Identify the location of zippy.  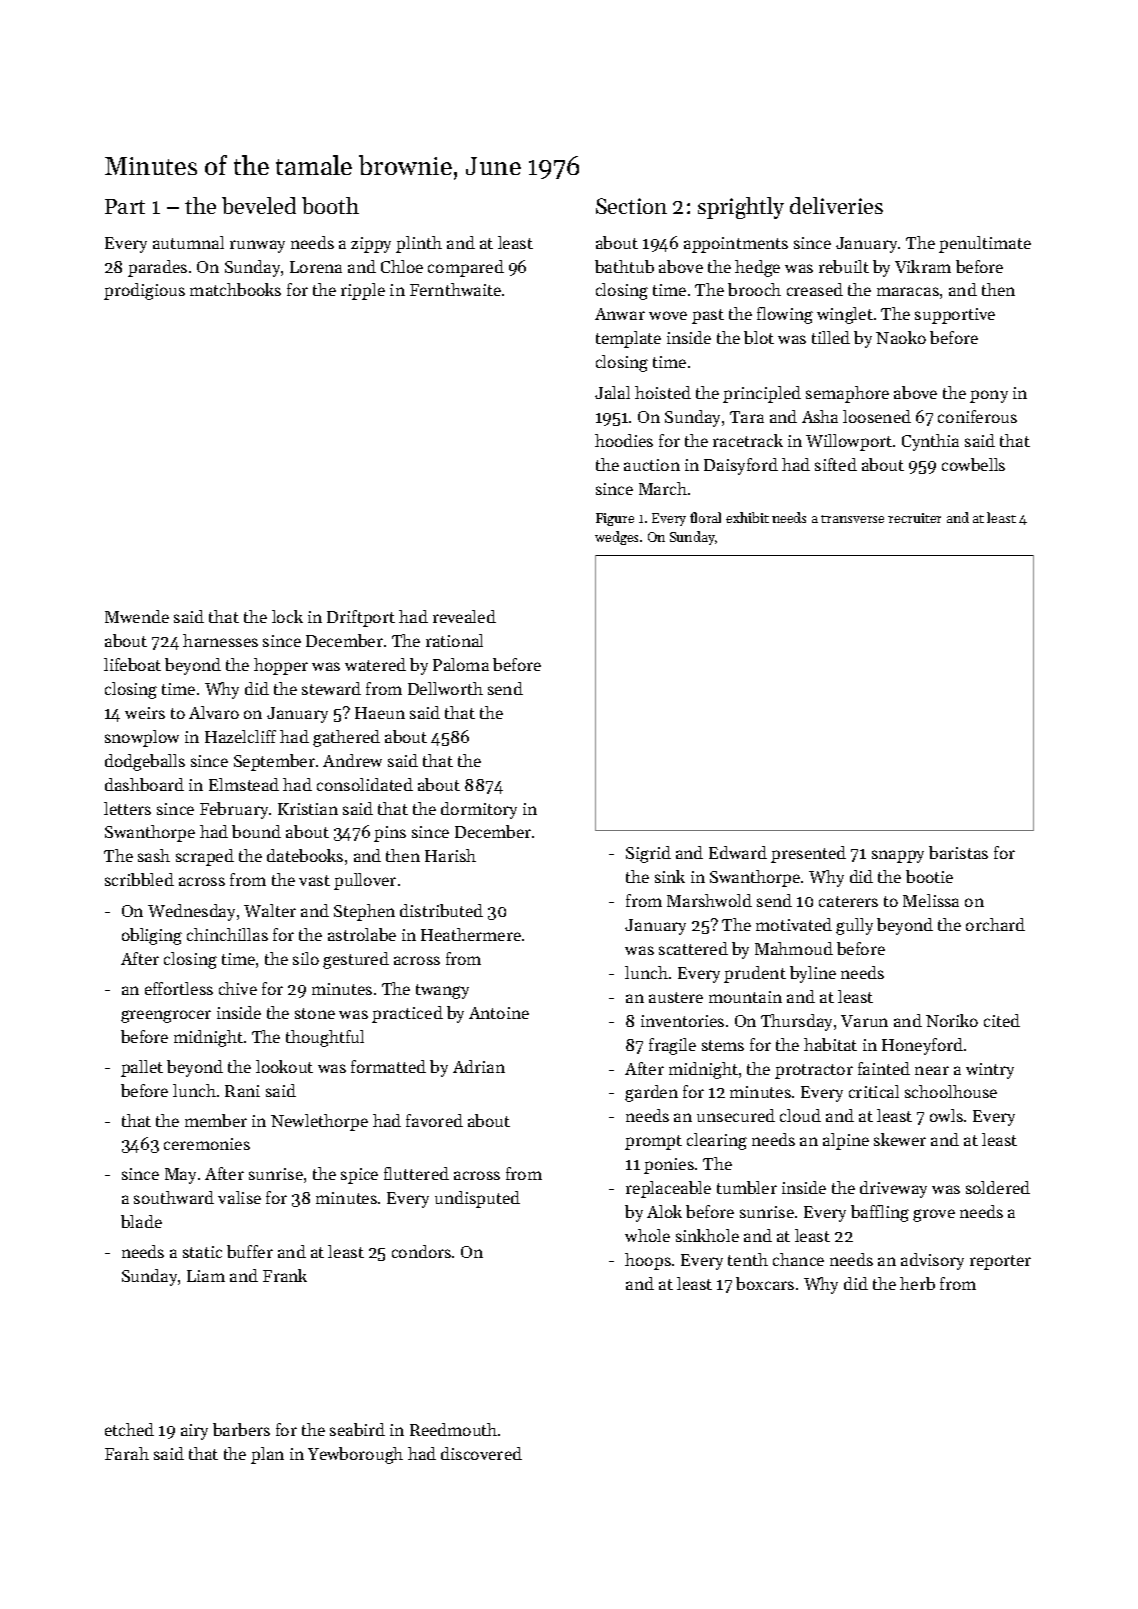
(371, 245).
